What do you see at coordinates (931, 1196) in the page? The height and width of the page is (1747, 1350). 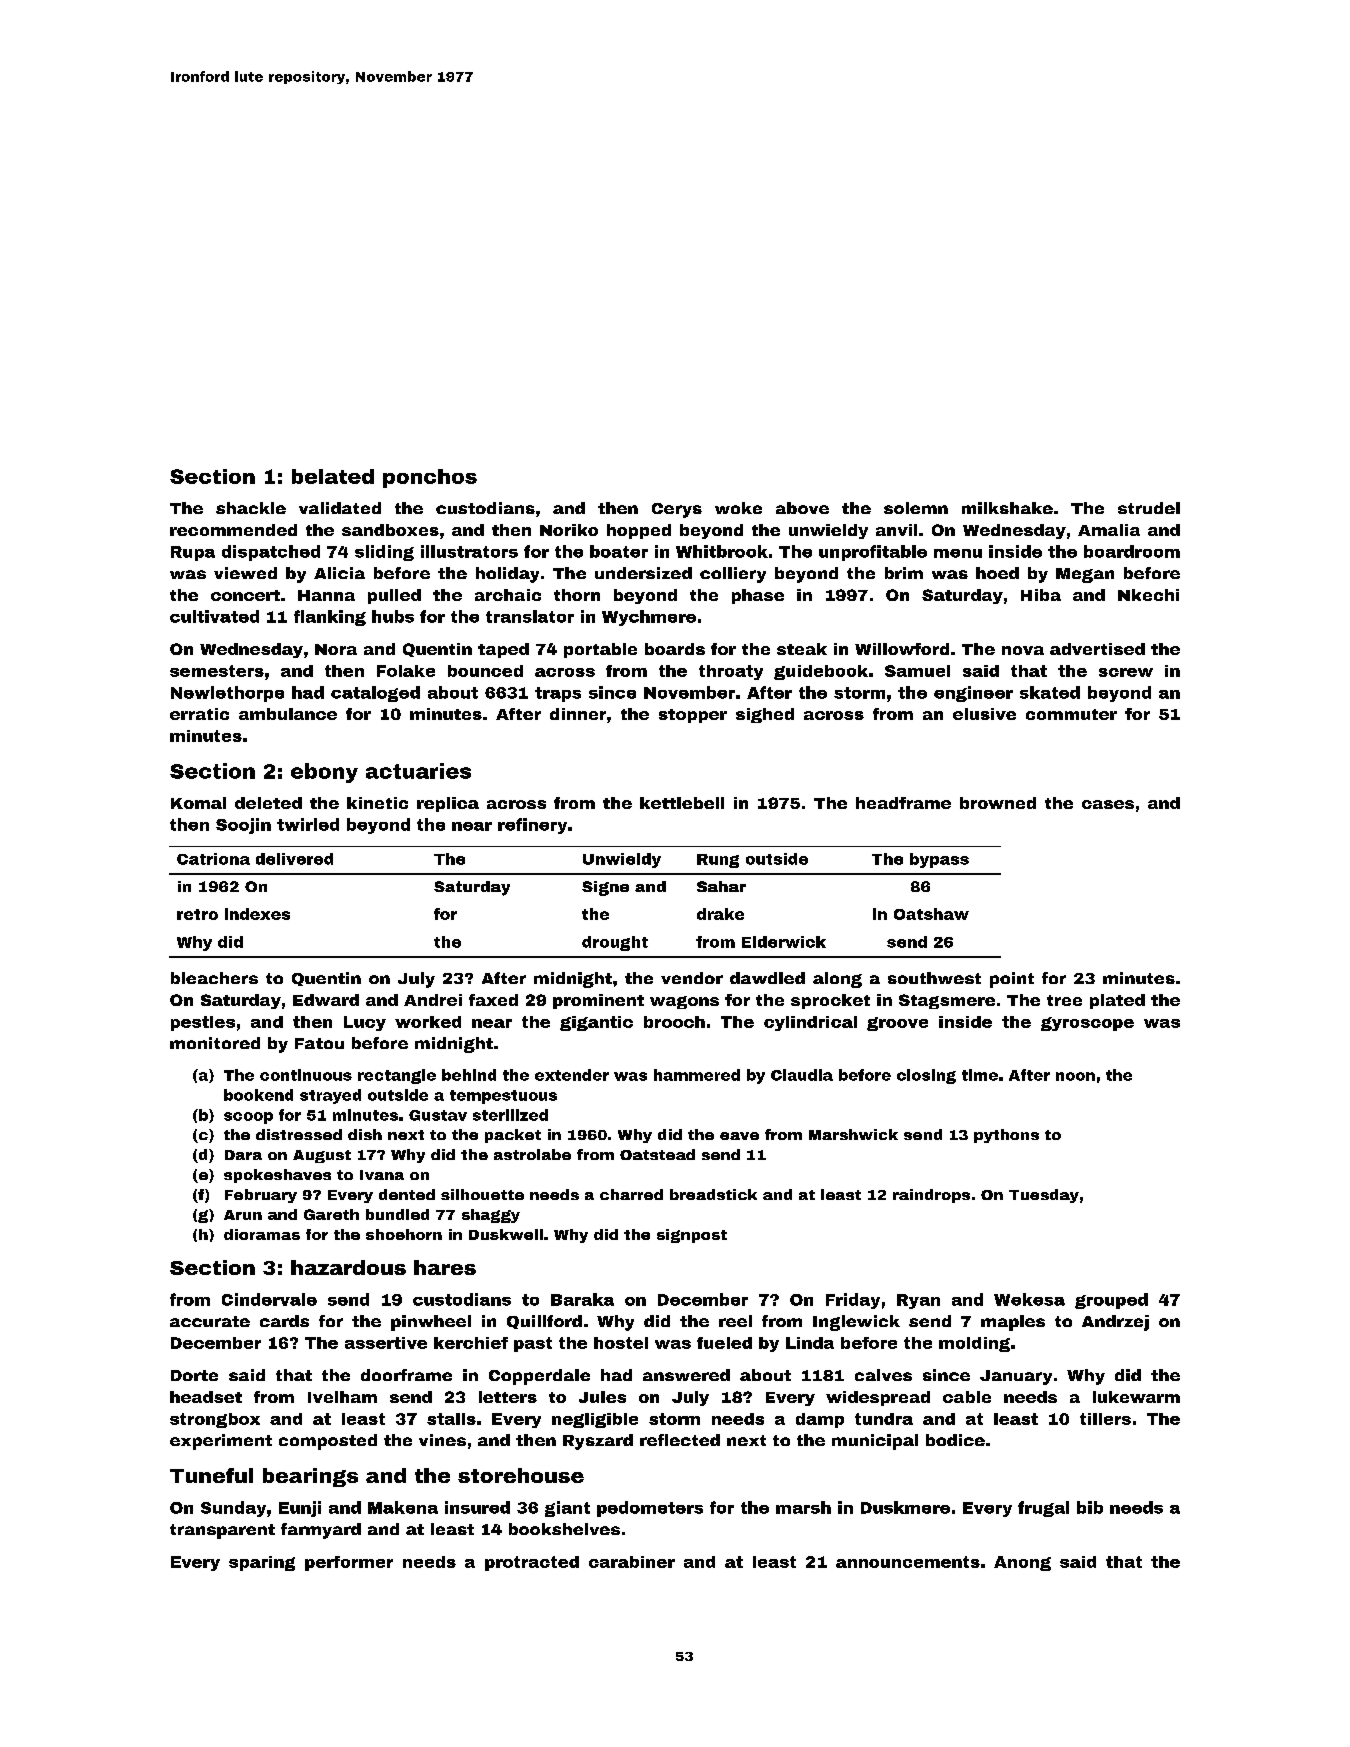 I see `raindrops` at bounding box center [931, 1196].
